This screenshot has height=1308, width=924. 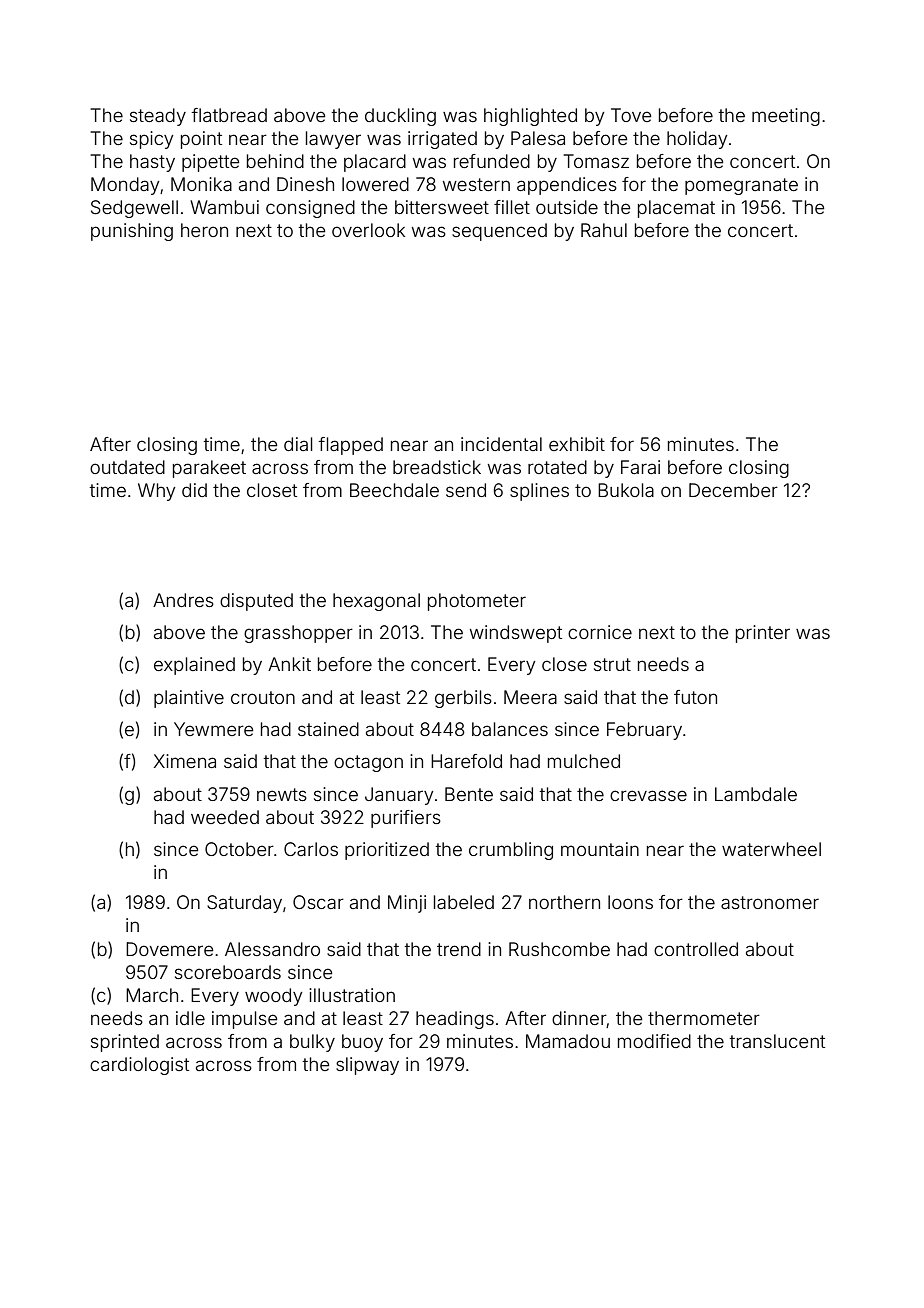 I want to click on highlighted, so click(x=530, y=117).
